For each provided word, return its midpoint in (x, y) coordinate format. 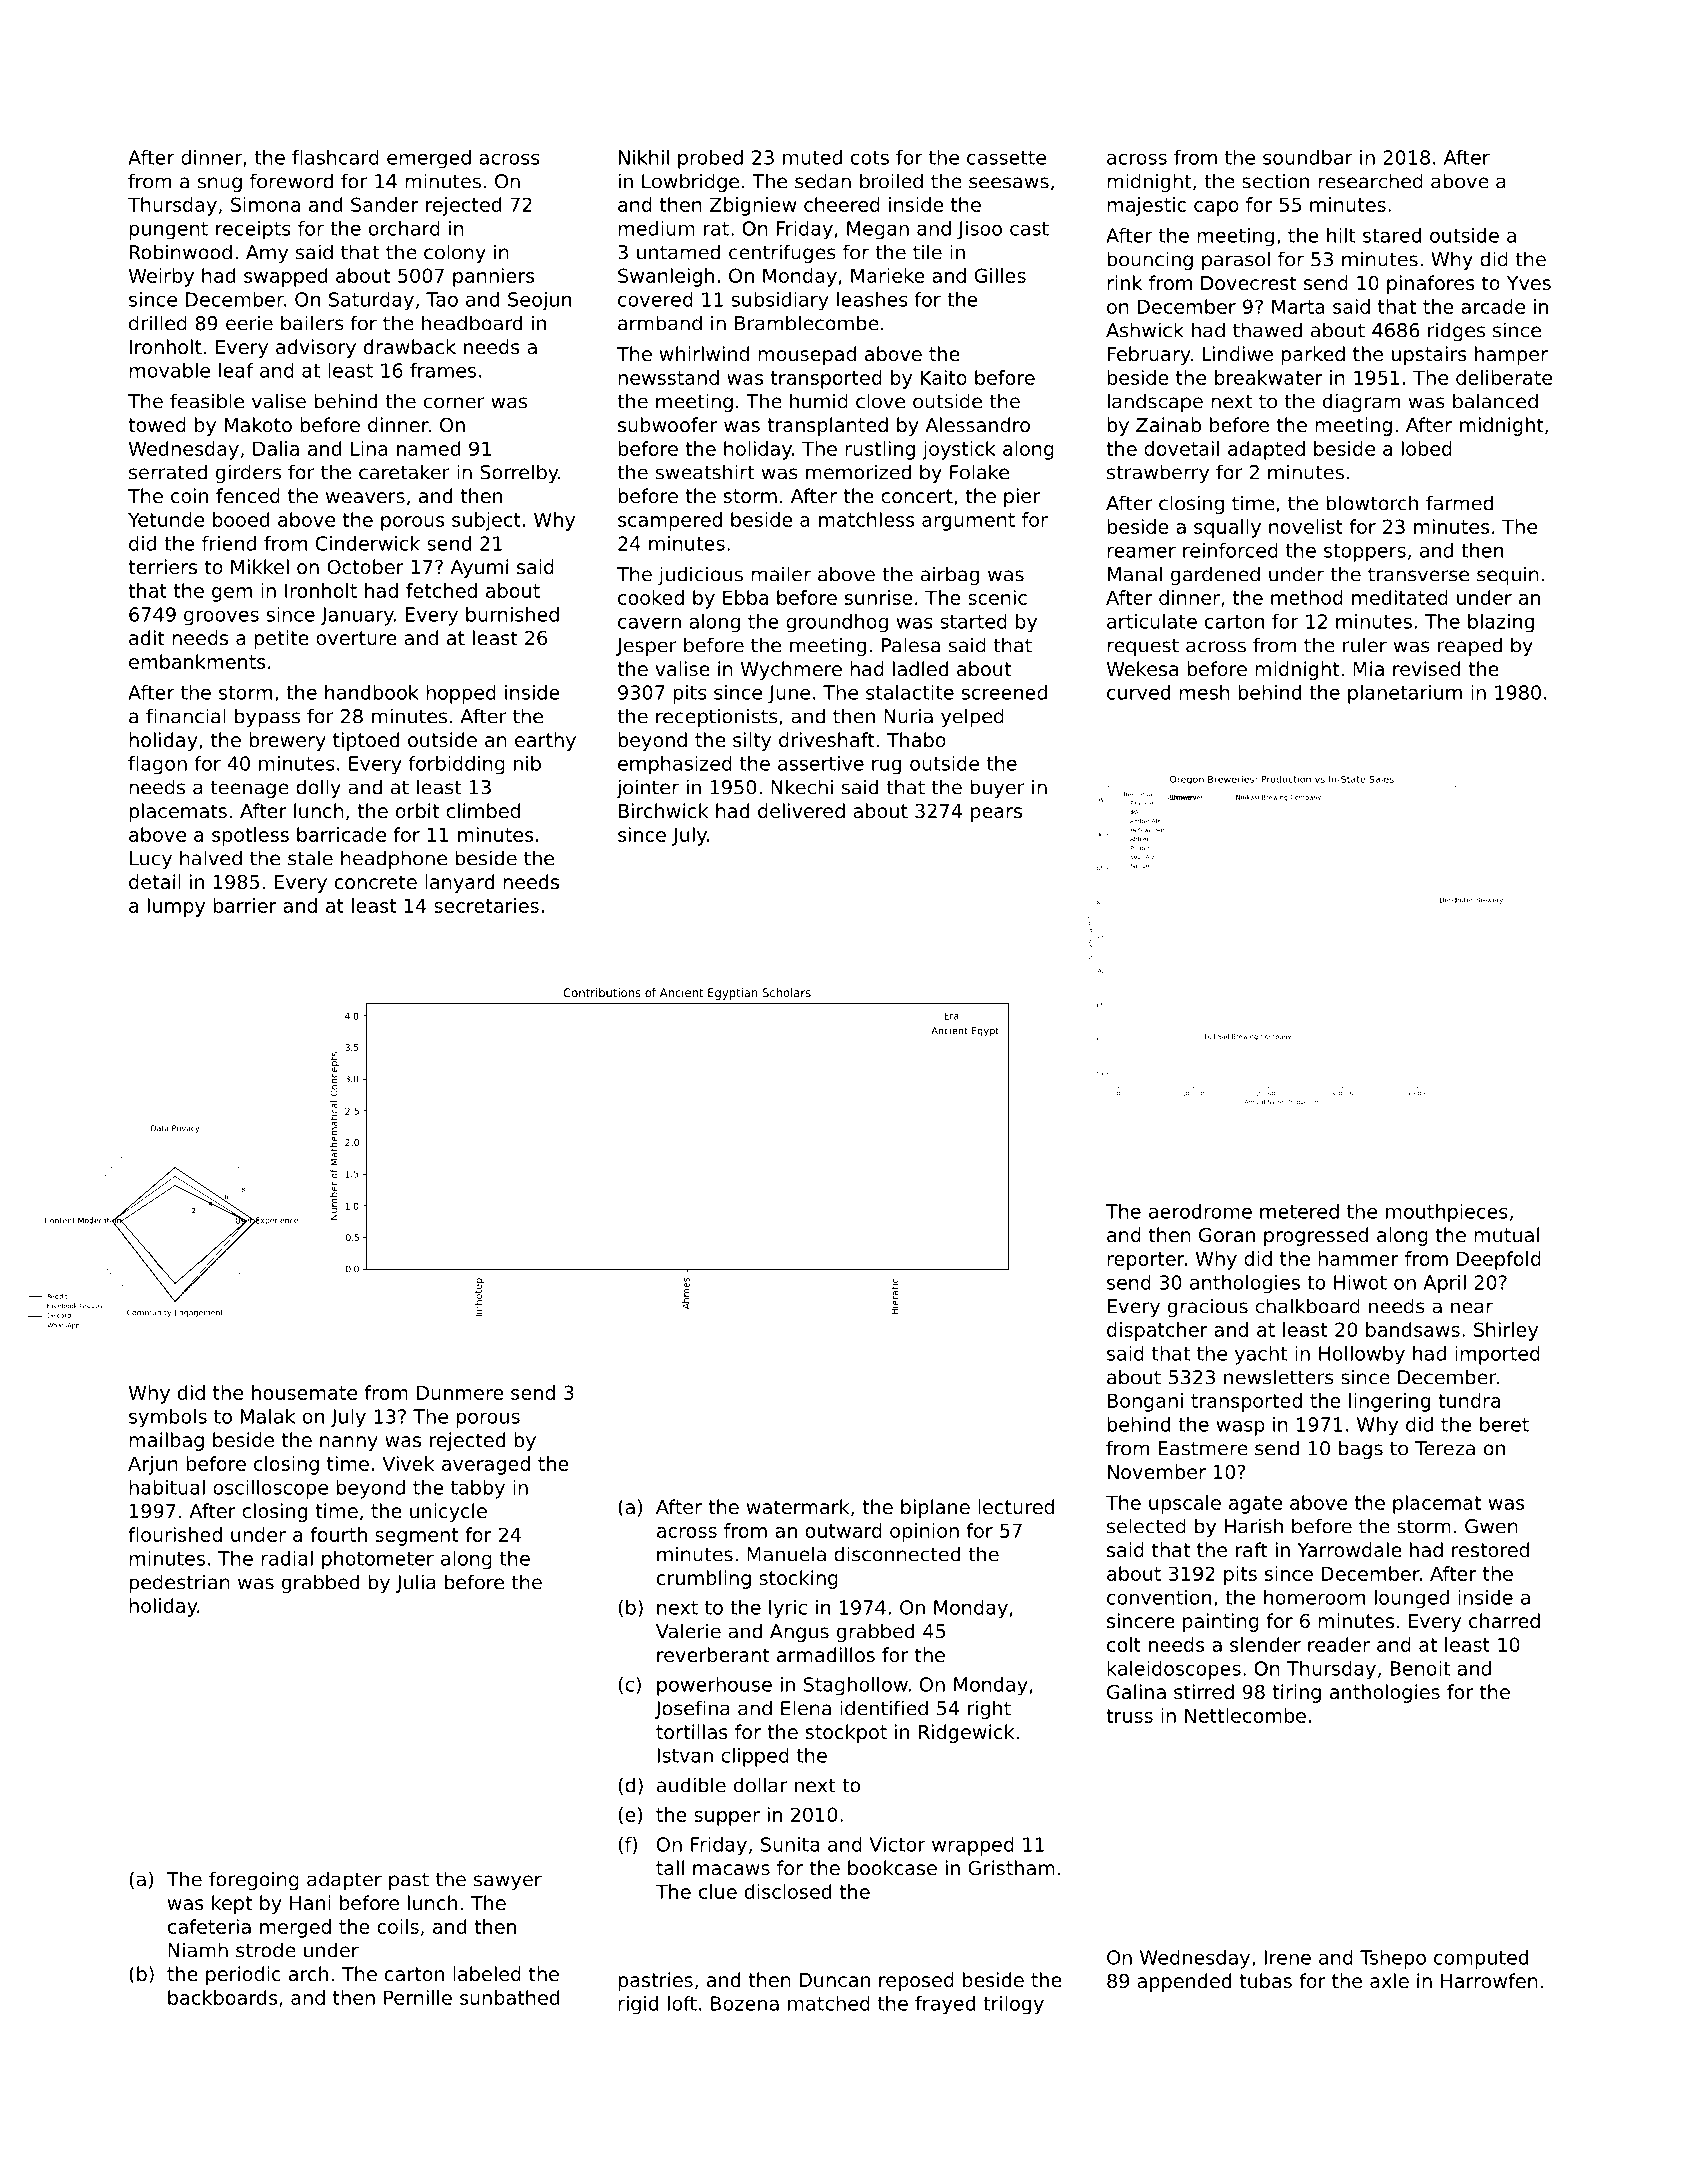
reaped (1470, 646)
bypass (267, 718)
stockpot (846, 1733)
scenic (997, 597)
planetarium (1405, 694)
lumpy (176, 907)
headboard (472, 323)
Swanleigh (666, 277)
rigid (638, 2005)
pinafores (1431, 284)
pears (996, 814)
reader (1339, 1644)
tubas (1265, 1980)
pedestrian (179, 1584)
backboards (222, 1997)
